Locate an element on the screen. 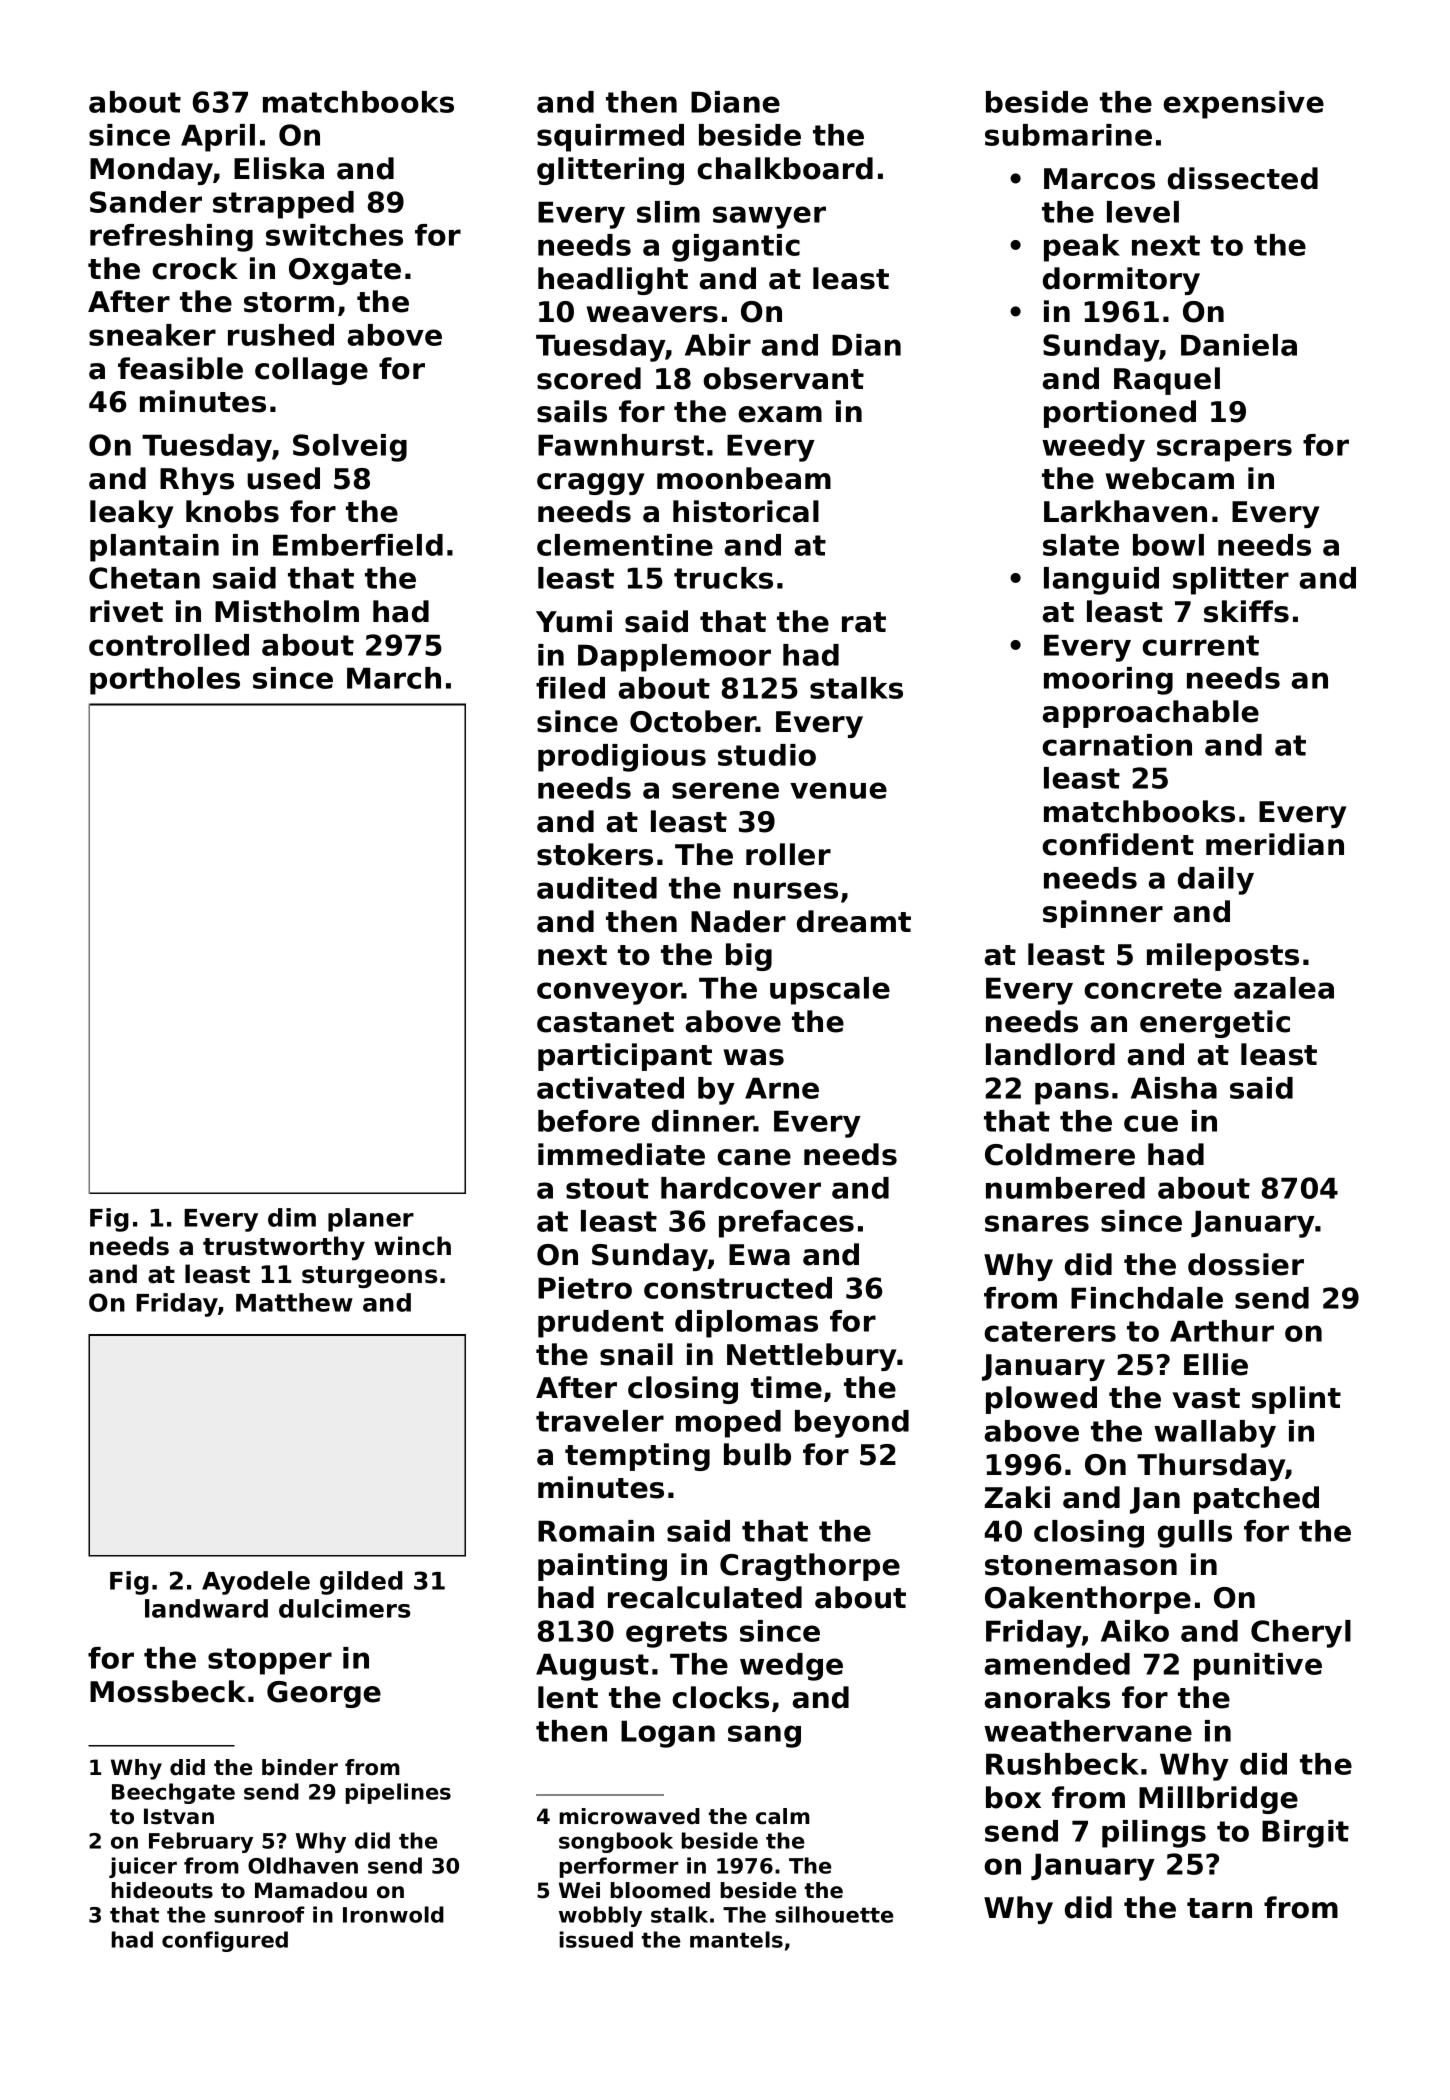 Image resolution: width=1450 pixels, height=2100 pixels. dissected is located at coordinates (1243, 178).
